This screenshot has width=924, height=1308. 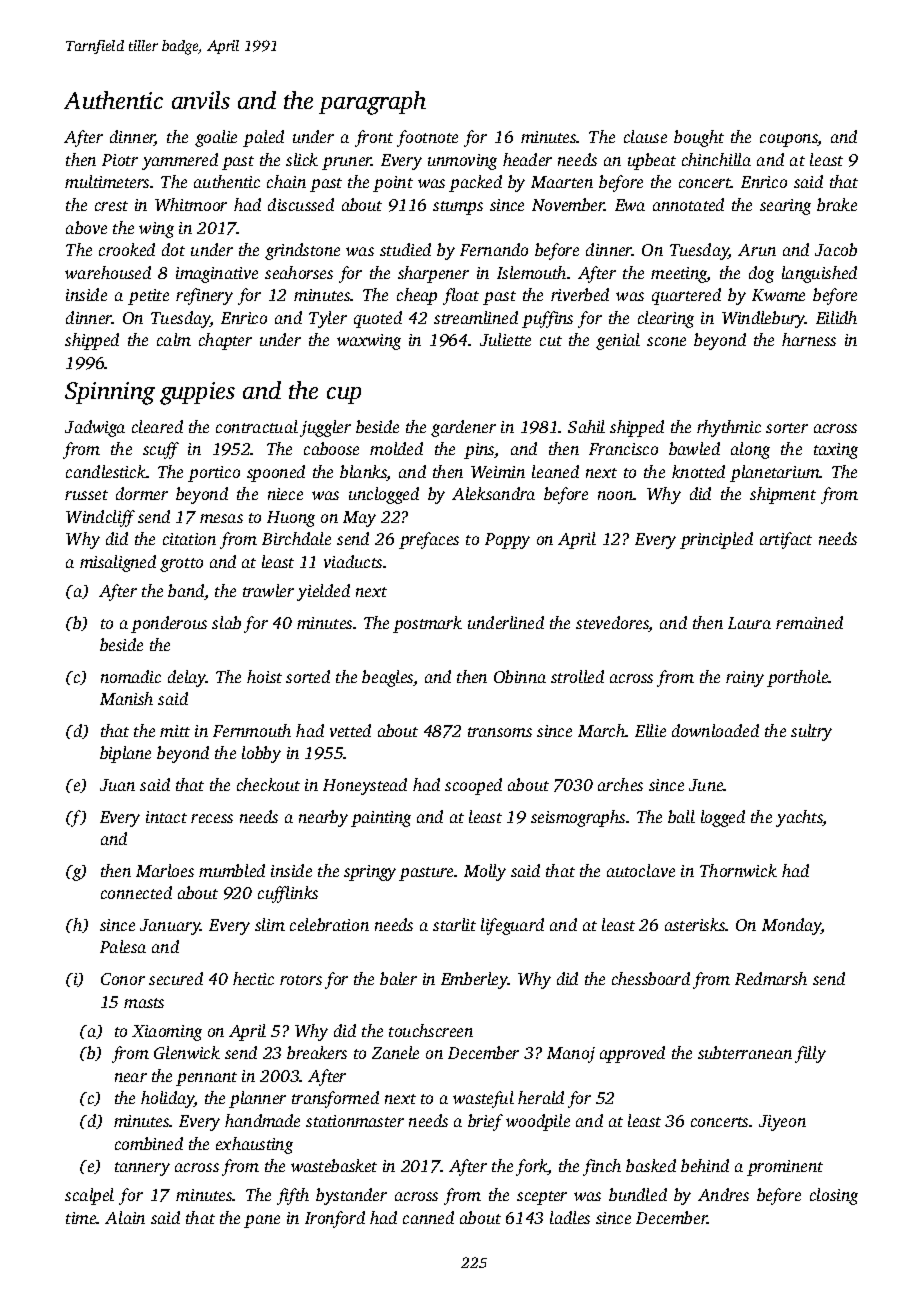 What do you see at coordinates (612, 624) in the screenshot?
I see `stevedores` at bounding box center [612, 624].
